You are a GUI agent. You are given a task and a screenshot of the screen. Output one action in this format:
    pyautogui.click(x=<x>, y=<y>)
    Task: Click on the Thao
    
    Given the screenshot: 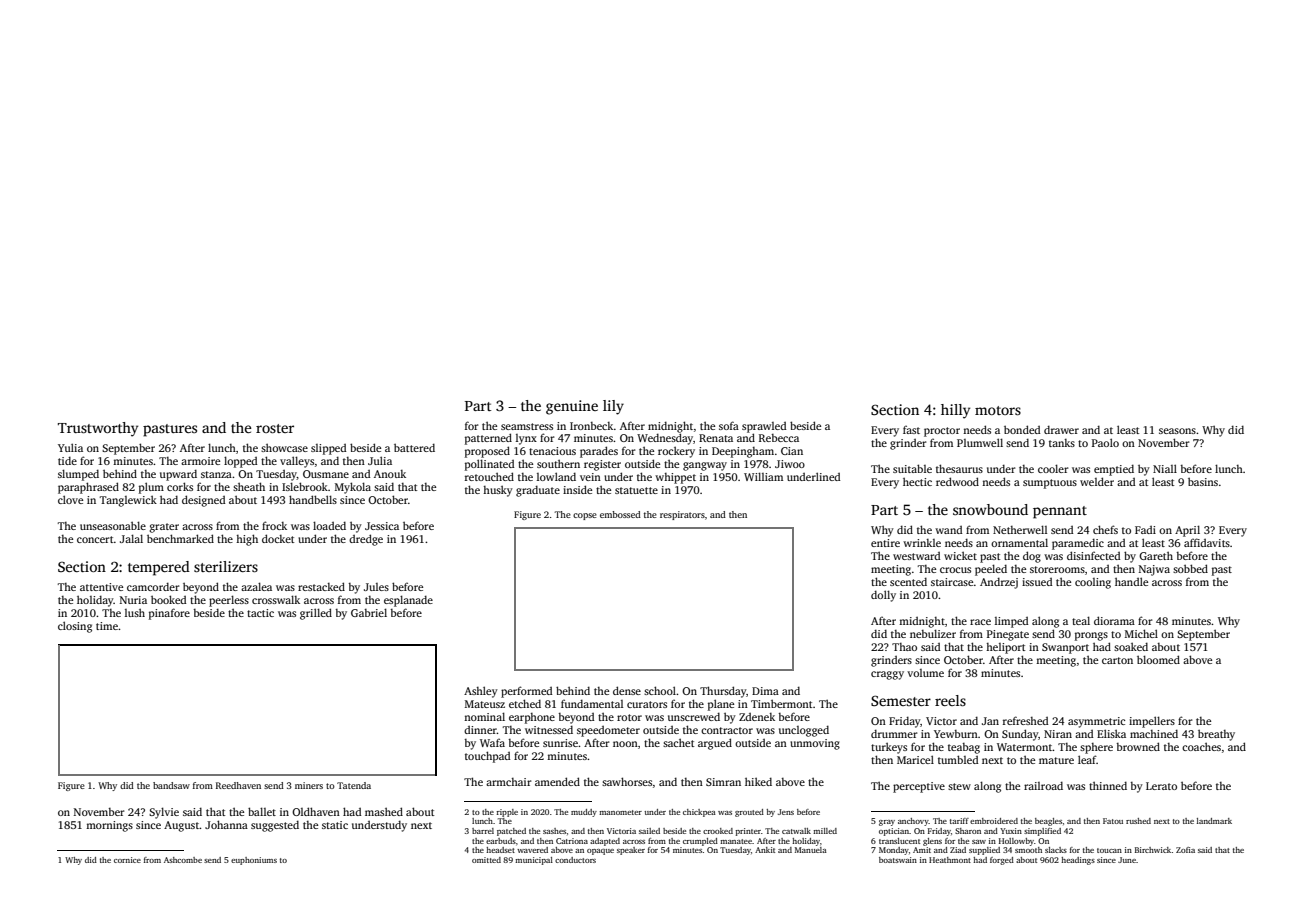 What is the action you would take?
    pyautogui.click(x=904, y=647)
